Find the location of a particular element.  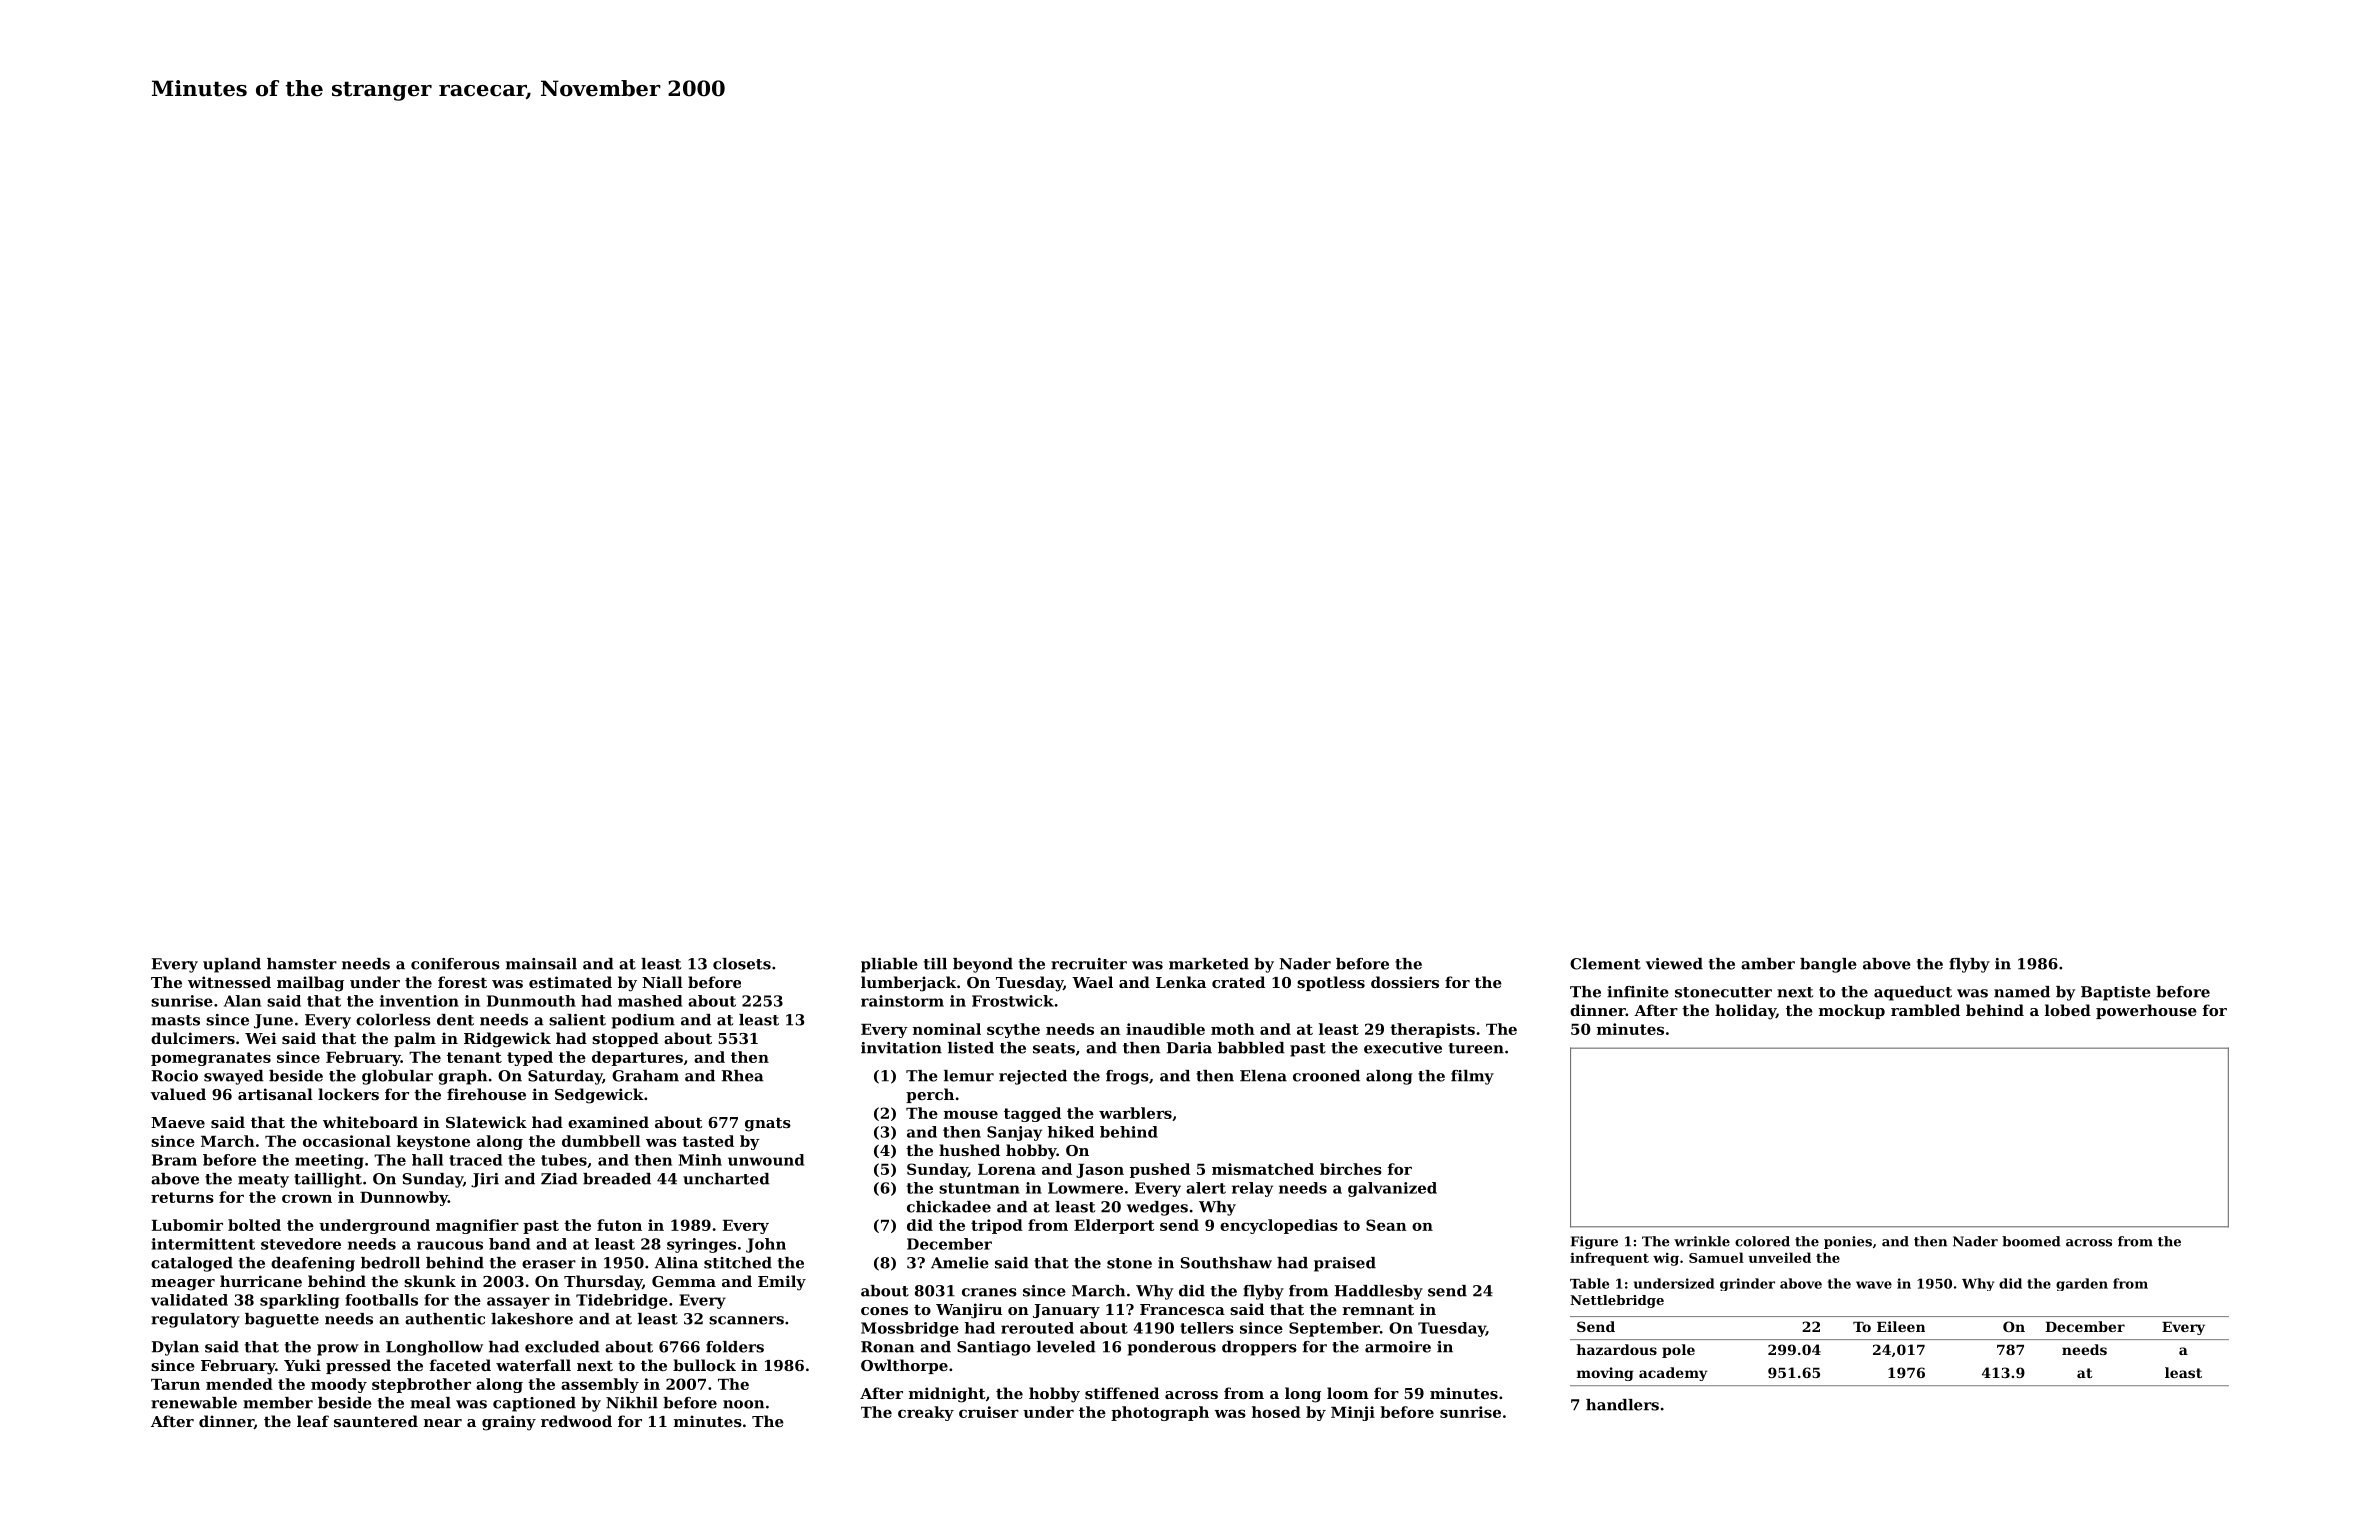

Clement is located at coordinates (1605, 964).
